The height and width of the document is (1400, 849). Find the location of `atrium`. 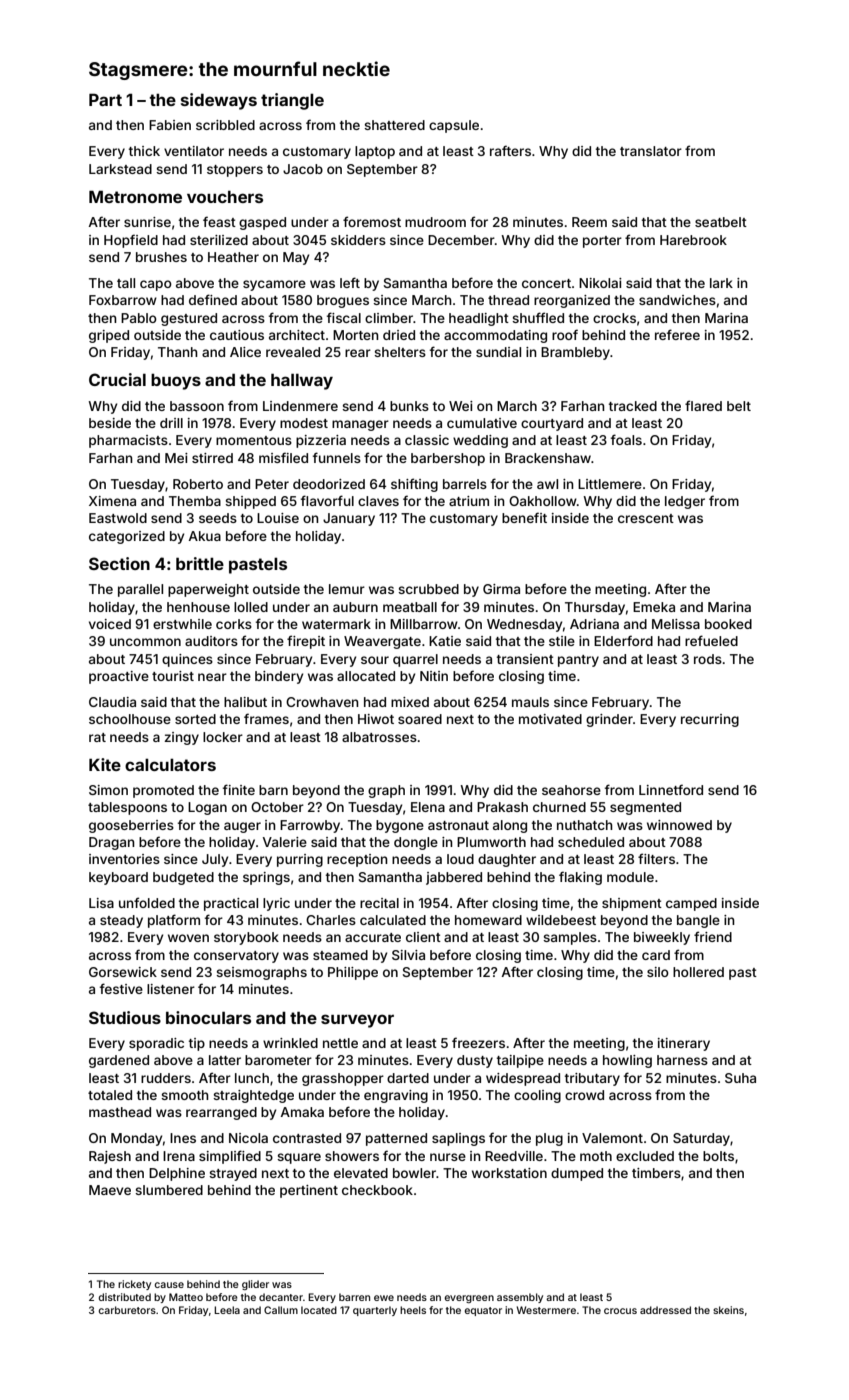

atrium is located at coordinates (469, 501).
